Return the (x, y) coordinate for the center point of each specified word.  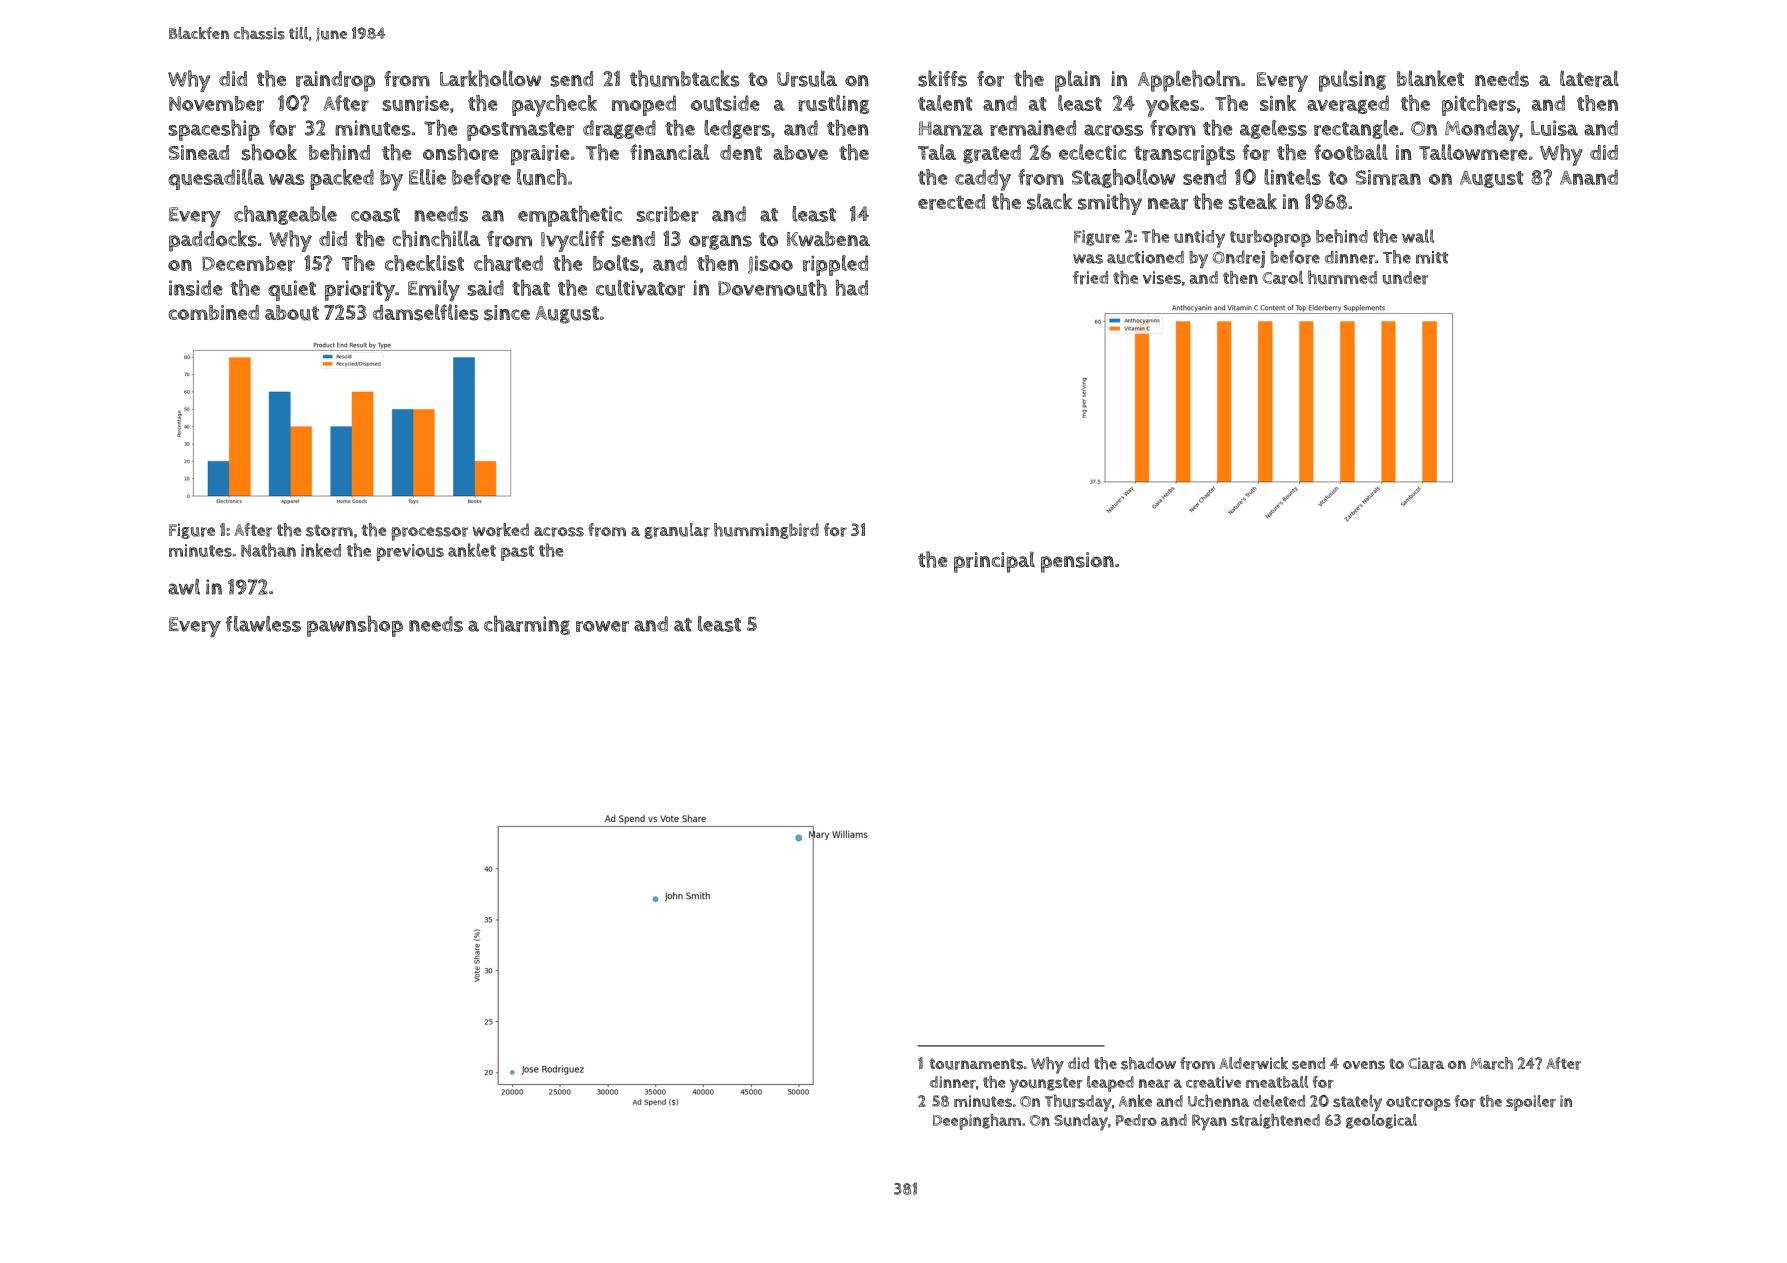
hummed (1342, 277)
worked (501, 530)
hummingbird (766, 531)
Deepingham (977, 1122)
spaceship (214, 130)
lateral (1589, 78)
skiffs (942, 78)
